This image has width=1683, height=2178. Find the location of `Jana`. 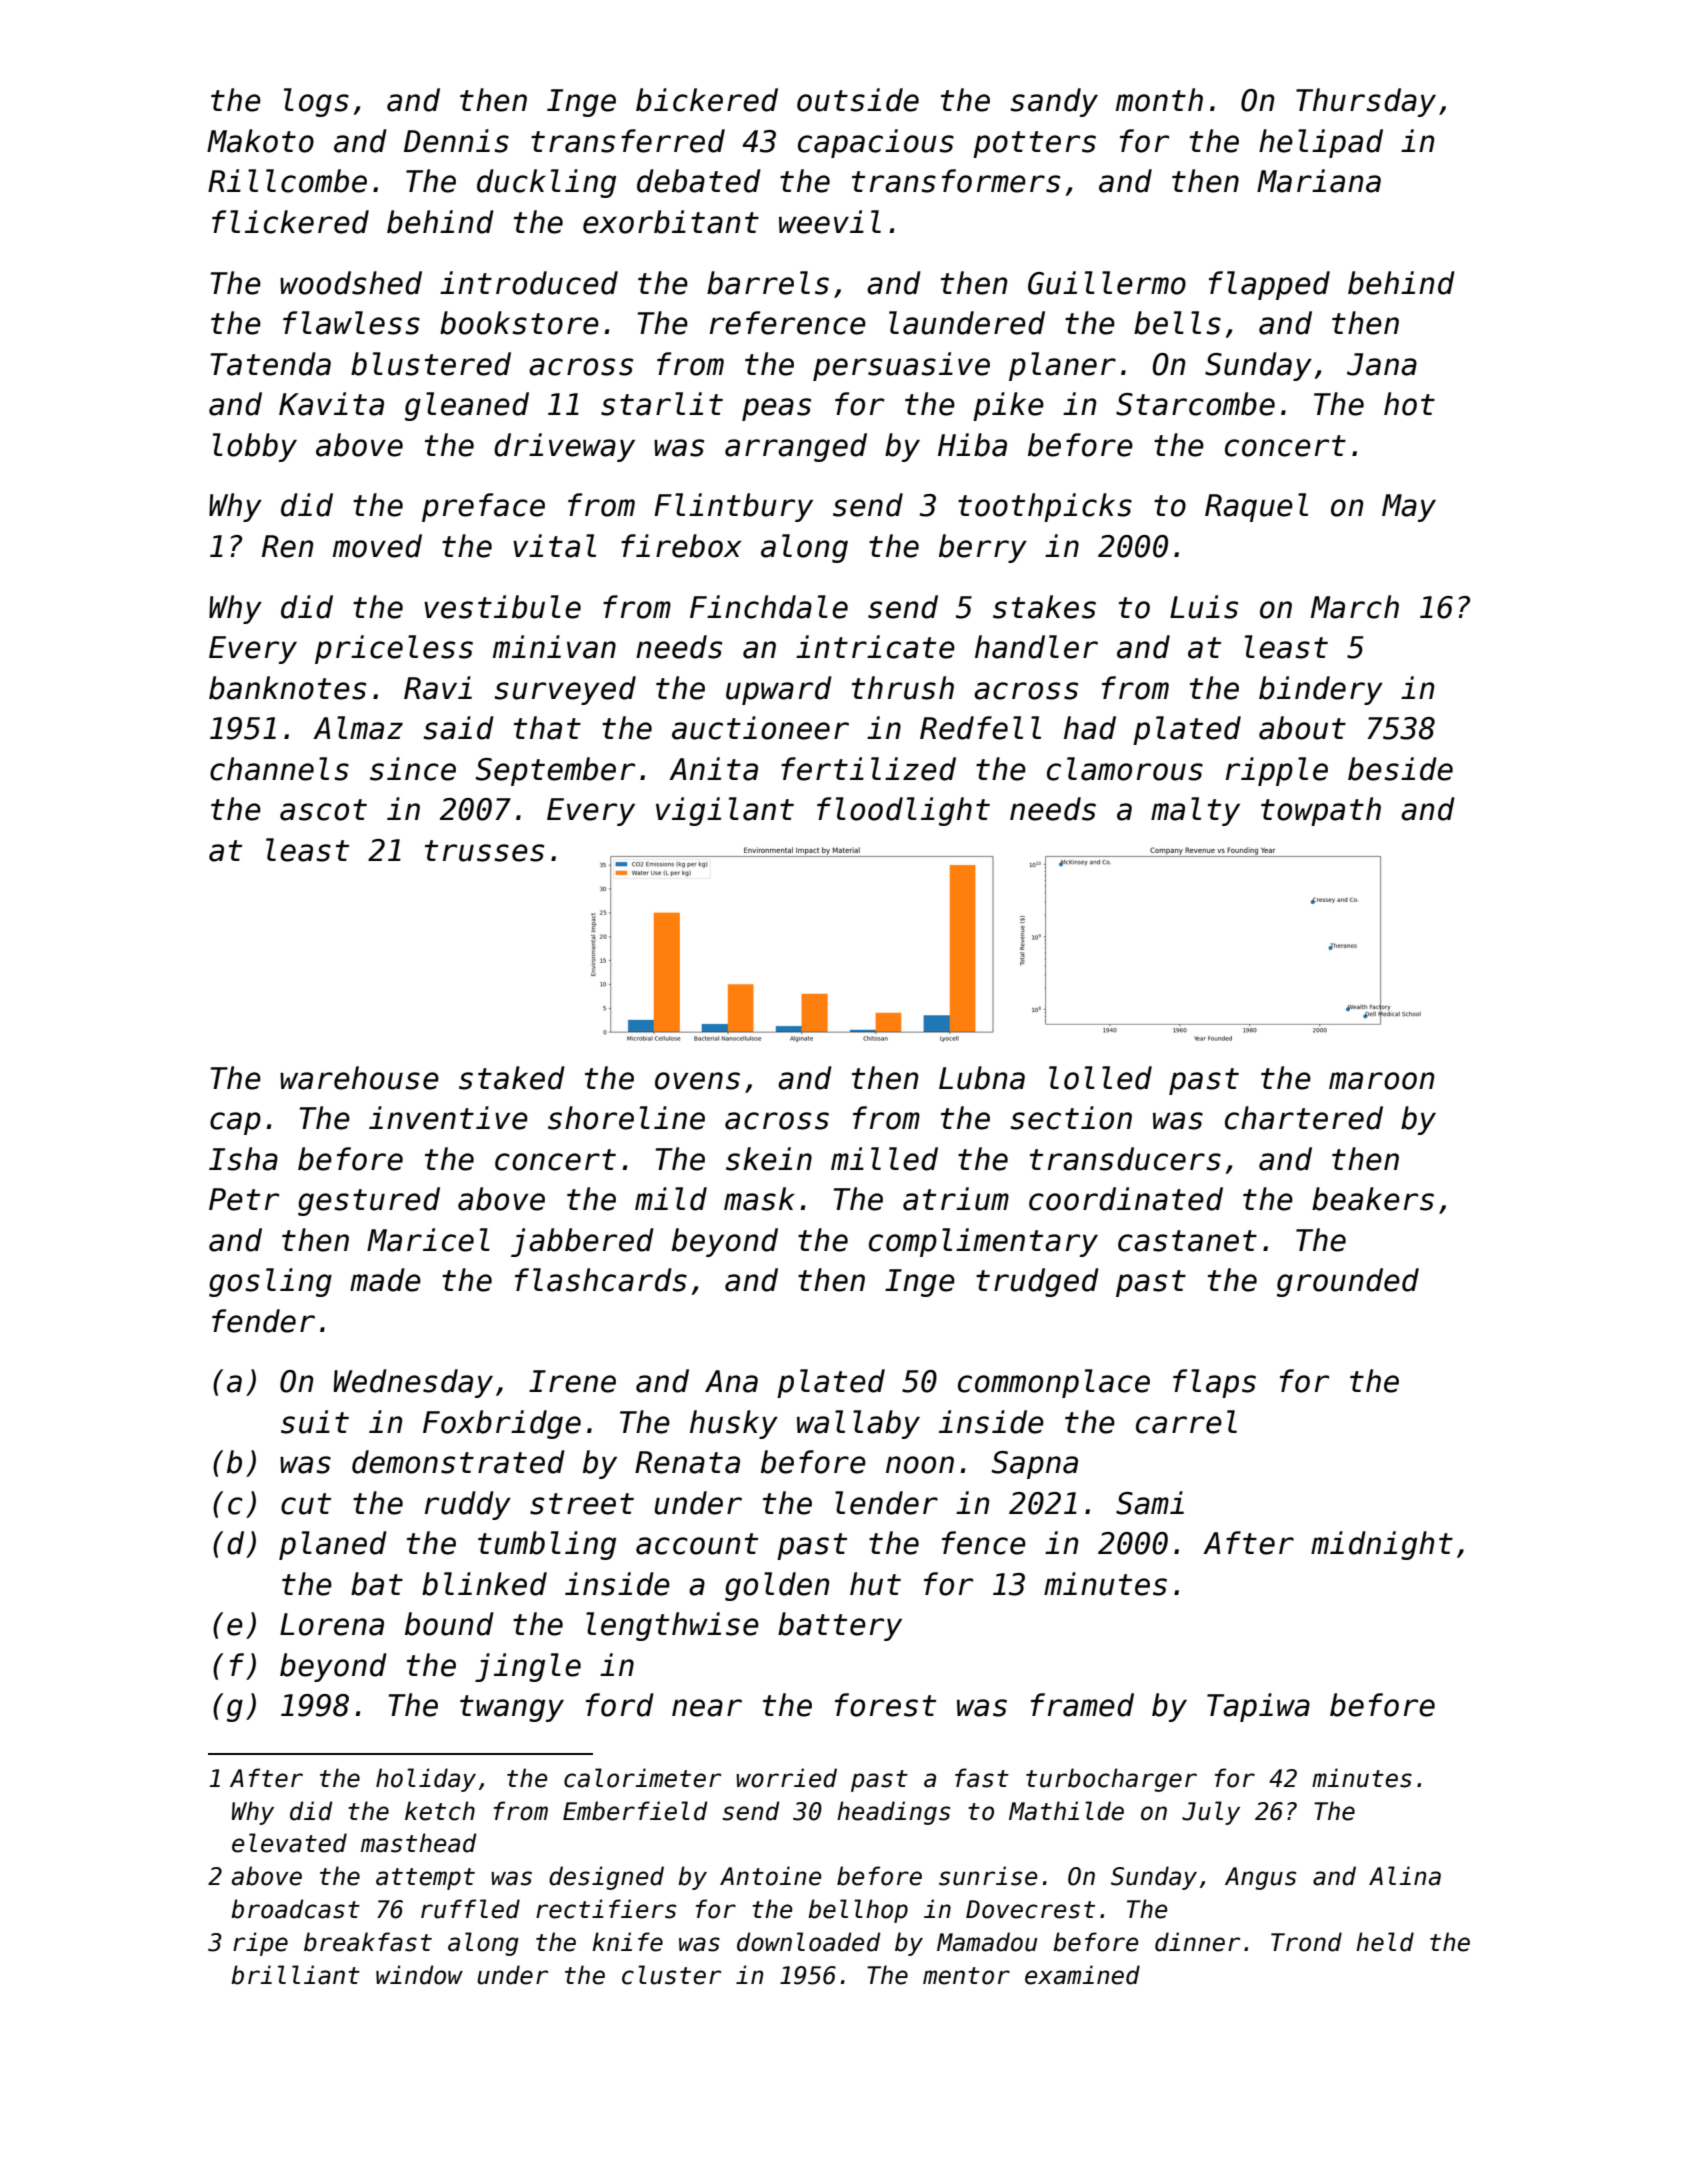

Jana is located at coordinates (1382, 364).
